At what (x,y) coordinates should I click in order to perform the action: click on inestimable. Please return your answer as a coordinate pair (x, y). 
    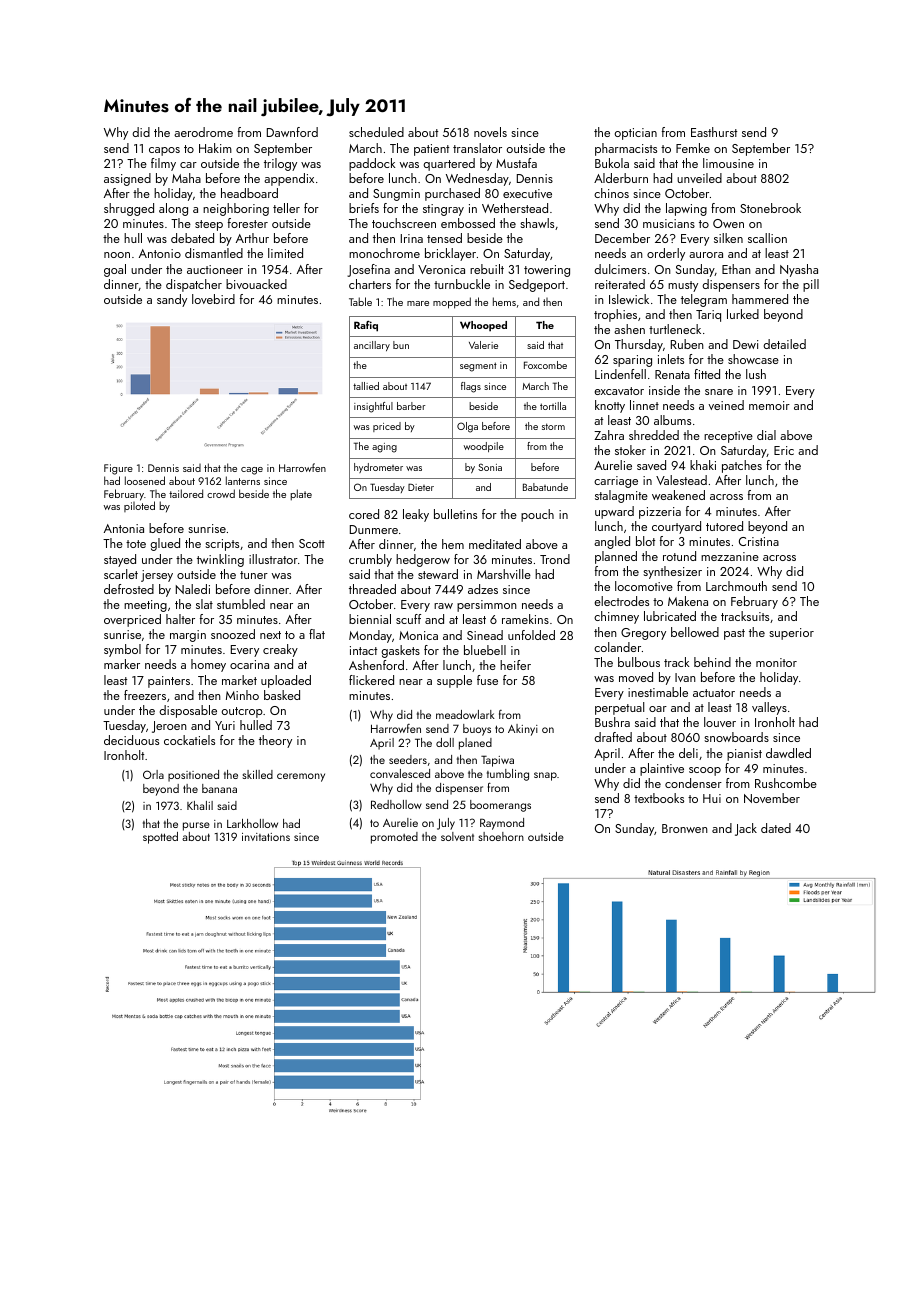
    Looking at the image, I should click on (658, 692).
